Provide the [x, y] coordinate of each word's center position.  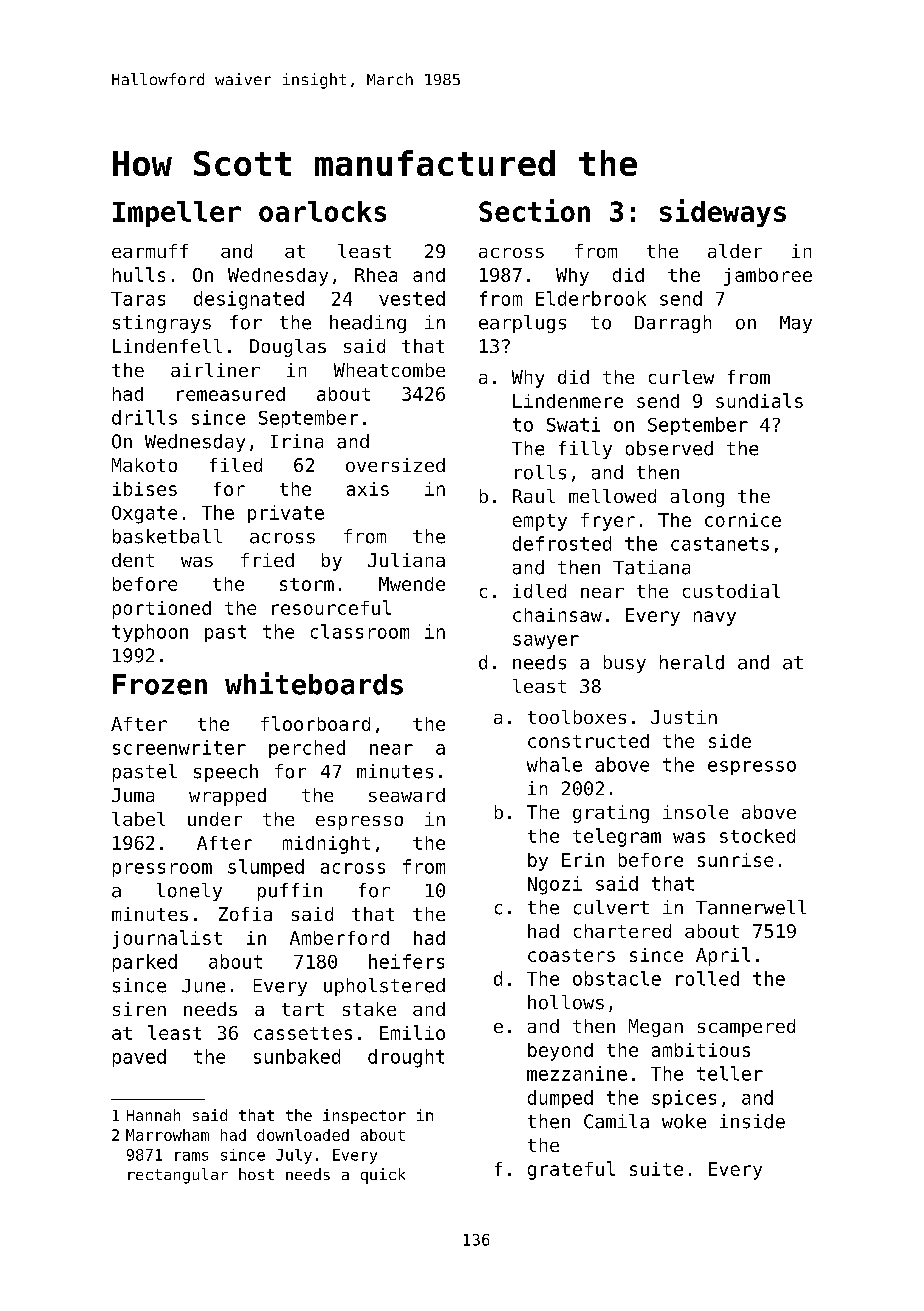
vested [412, 298]
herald [692, 662]
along [697, 498]
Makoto [144, 465]
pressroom [162, 870]
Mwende [412, 584]
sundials [759, 400]
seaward [407, 795]
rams [191, 1156]
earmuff [150, 251]
